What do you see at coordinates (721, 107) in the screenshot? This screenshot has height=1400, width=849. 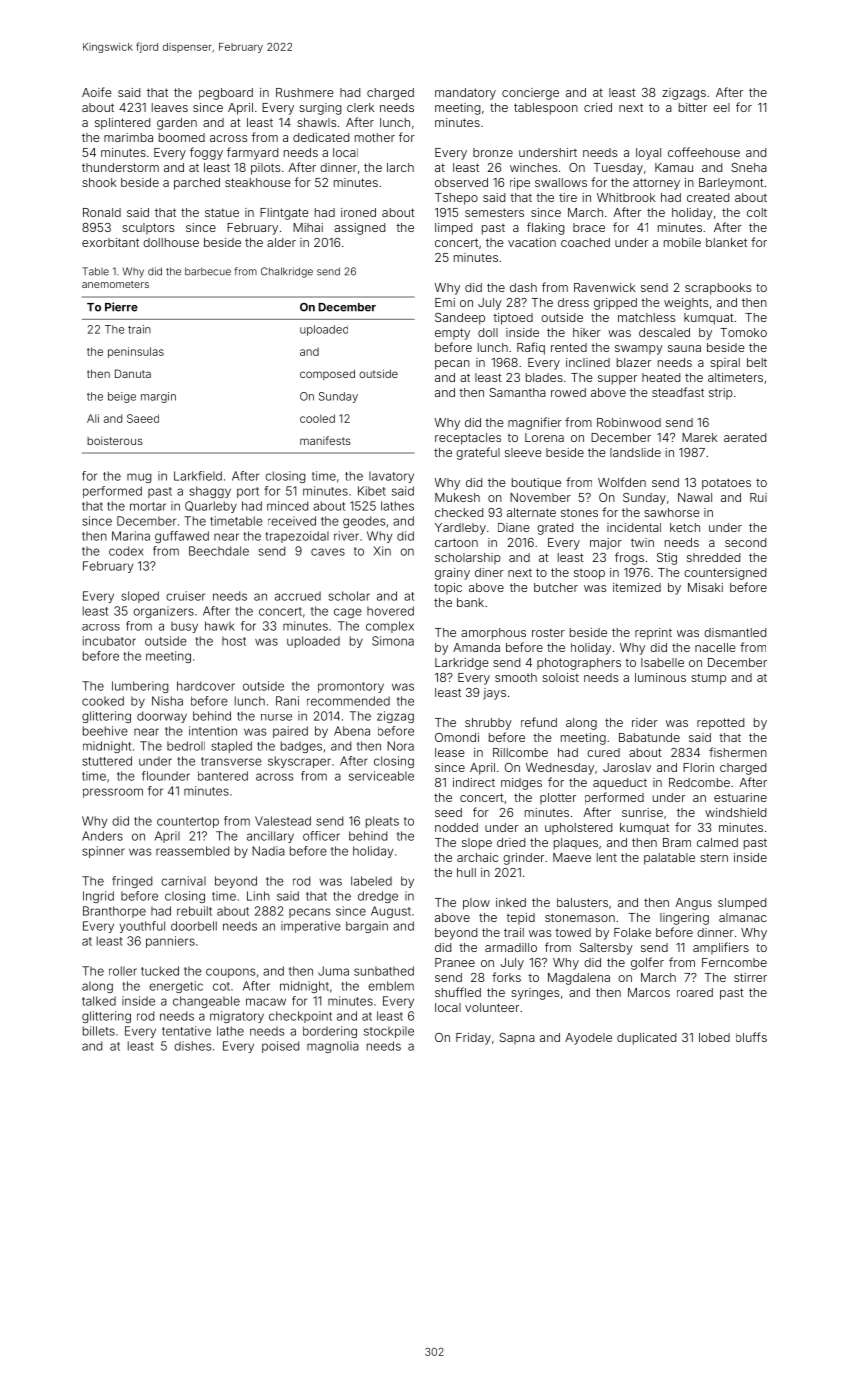 I see `eel` at bounding box center [721, 107].
